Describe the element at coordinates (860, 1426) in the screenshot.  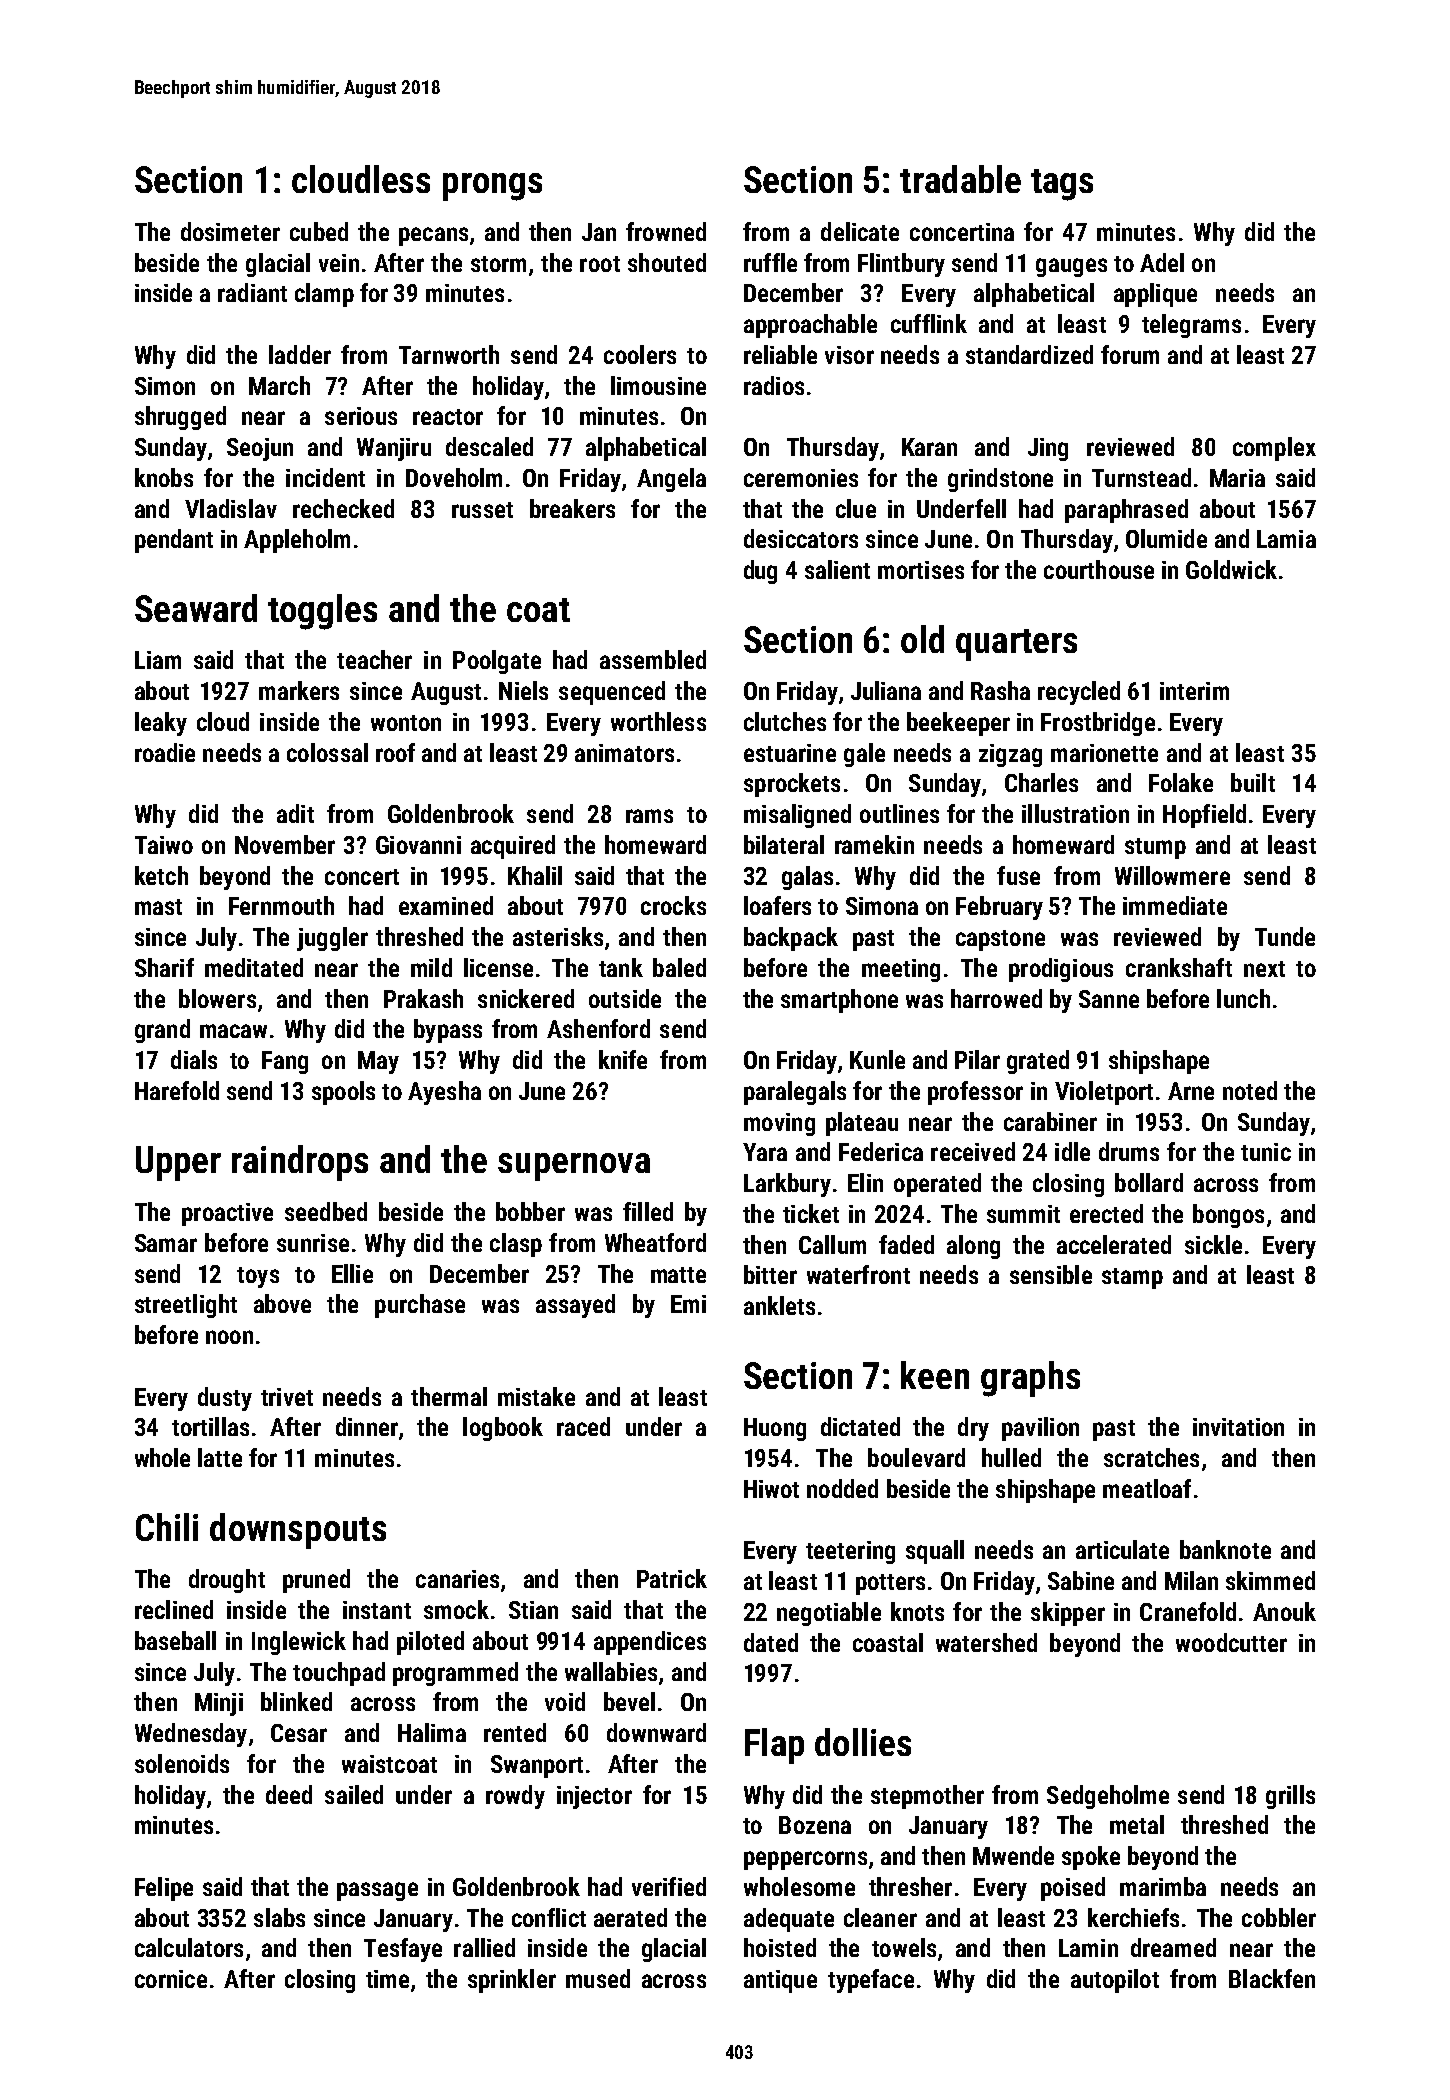
I see `dictated` at that location.
